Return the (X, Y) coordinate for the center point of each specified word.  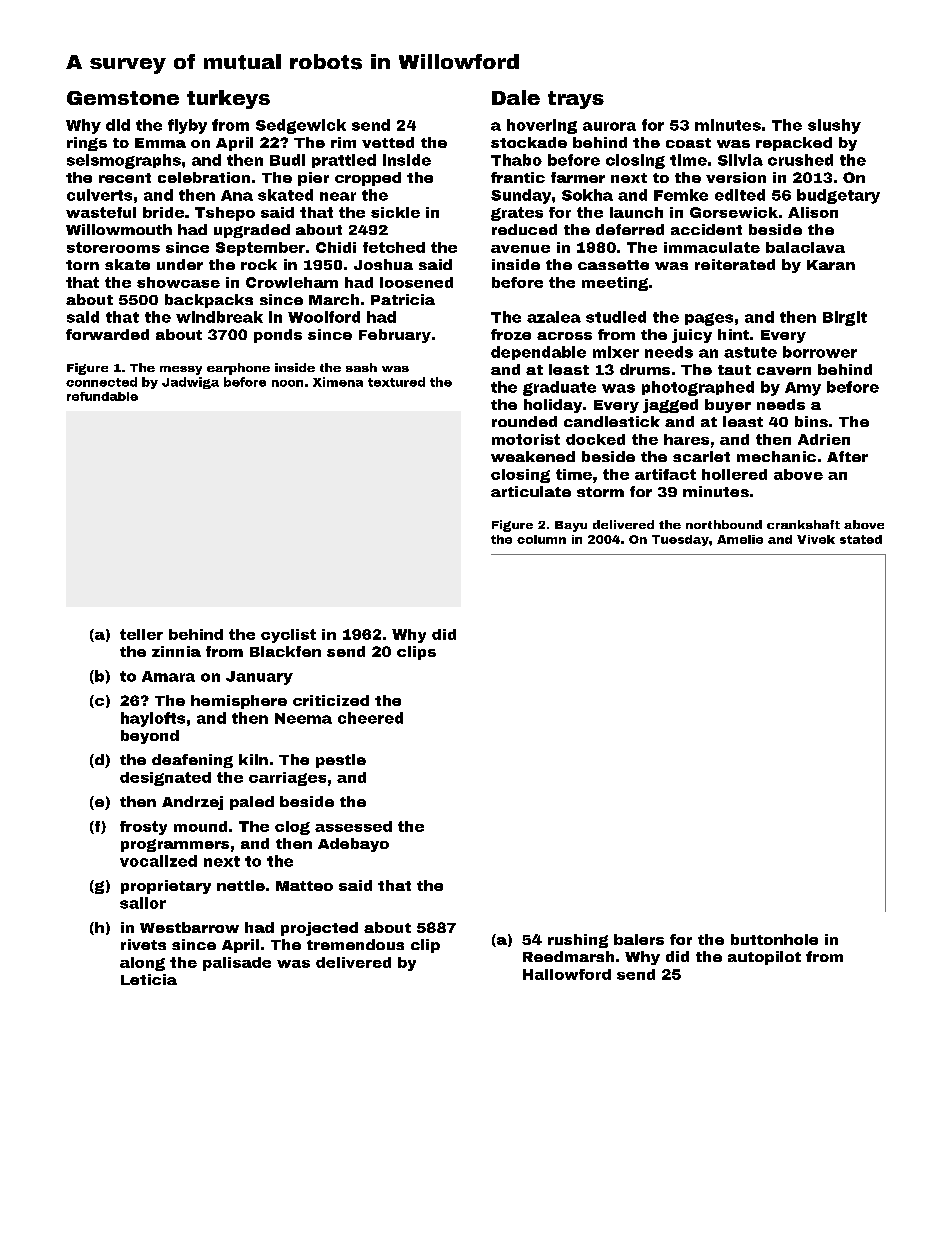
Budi (287, 160)
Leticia (149, 979)
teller (141, 634)
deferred (630, 229)
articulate (531, 491)
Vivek (816, 539)
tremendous (355, 944)
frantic (518, 177)
